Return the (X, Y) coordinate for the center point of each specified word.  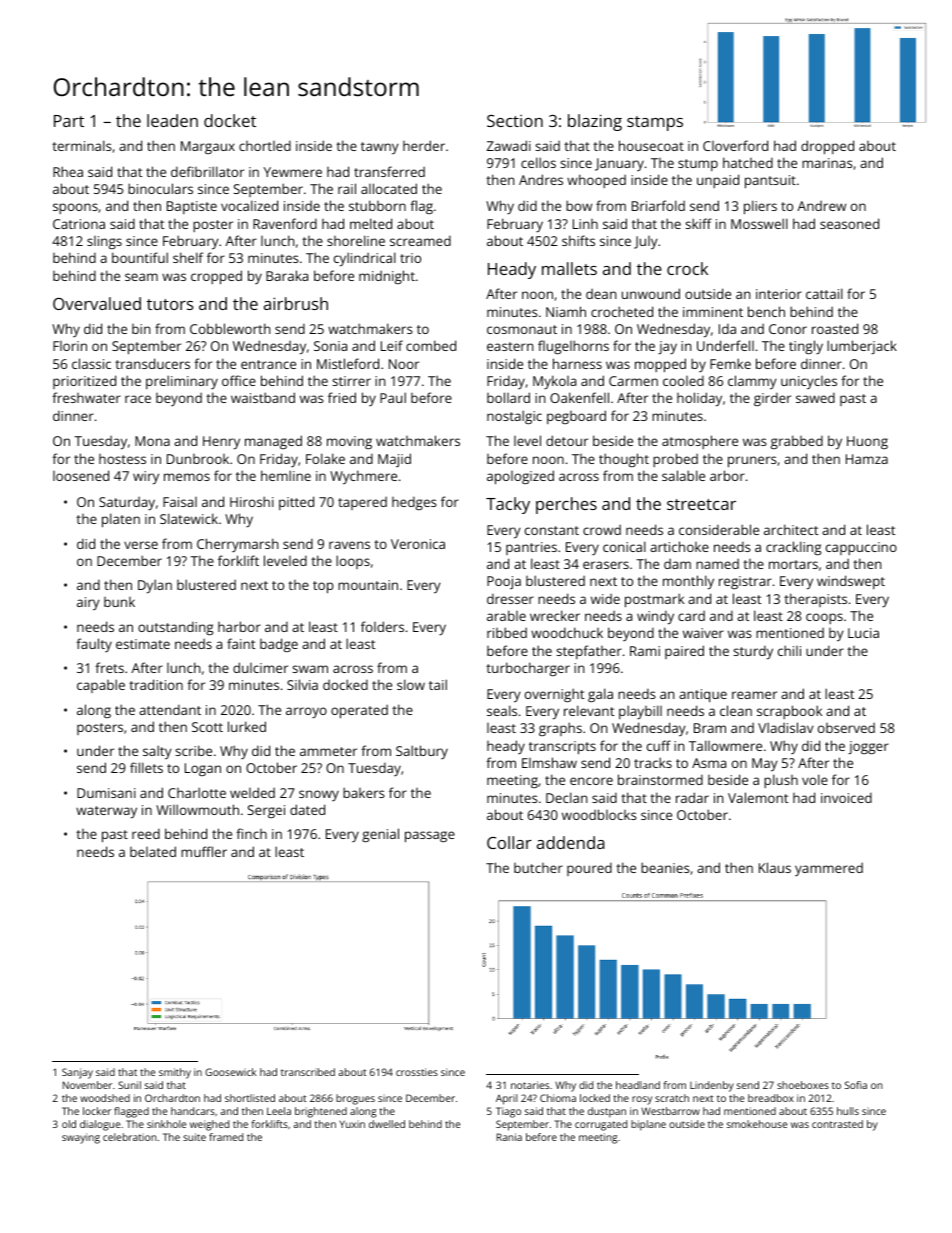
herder (424, 145)
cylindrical (365, 259)
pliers (760, 207)
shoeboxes (803, 1085)
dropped (827, 147)
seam (141, 277)
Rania (509, 1137)
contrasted (837, 1124)
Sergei (266, 811)
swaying (81, 1138)
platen (121, 520)
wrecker (555, 615)
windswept (851, 582)
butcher (538, 868)
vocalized (249, 205)
